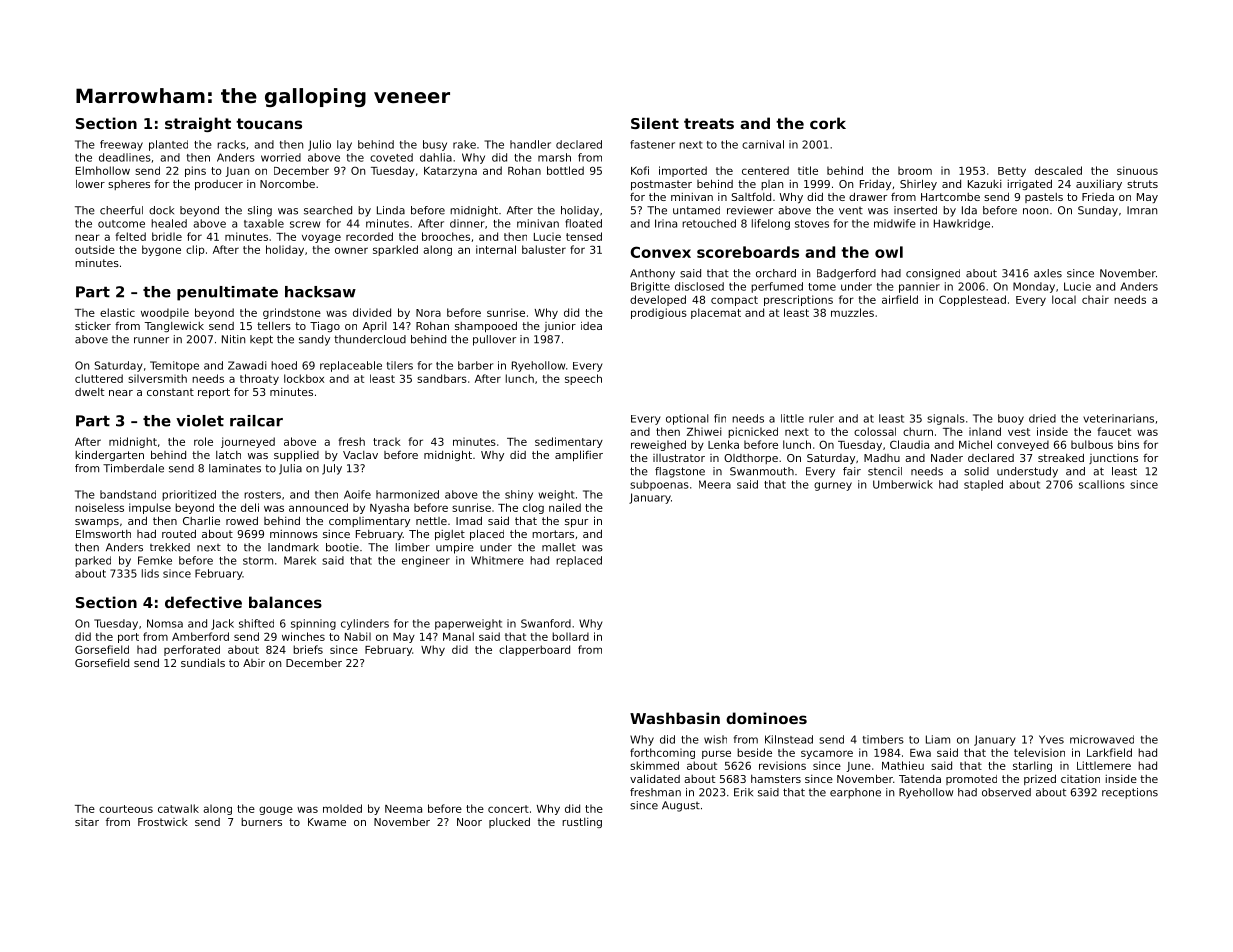 The height and width of the page is (952, 1233). What do you see at coordinates (1102, 484) in the page?
I see `scallions` at bounding box center [1102, 484].
